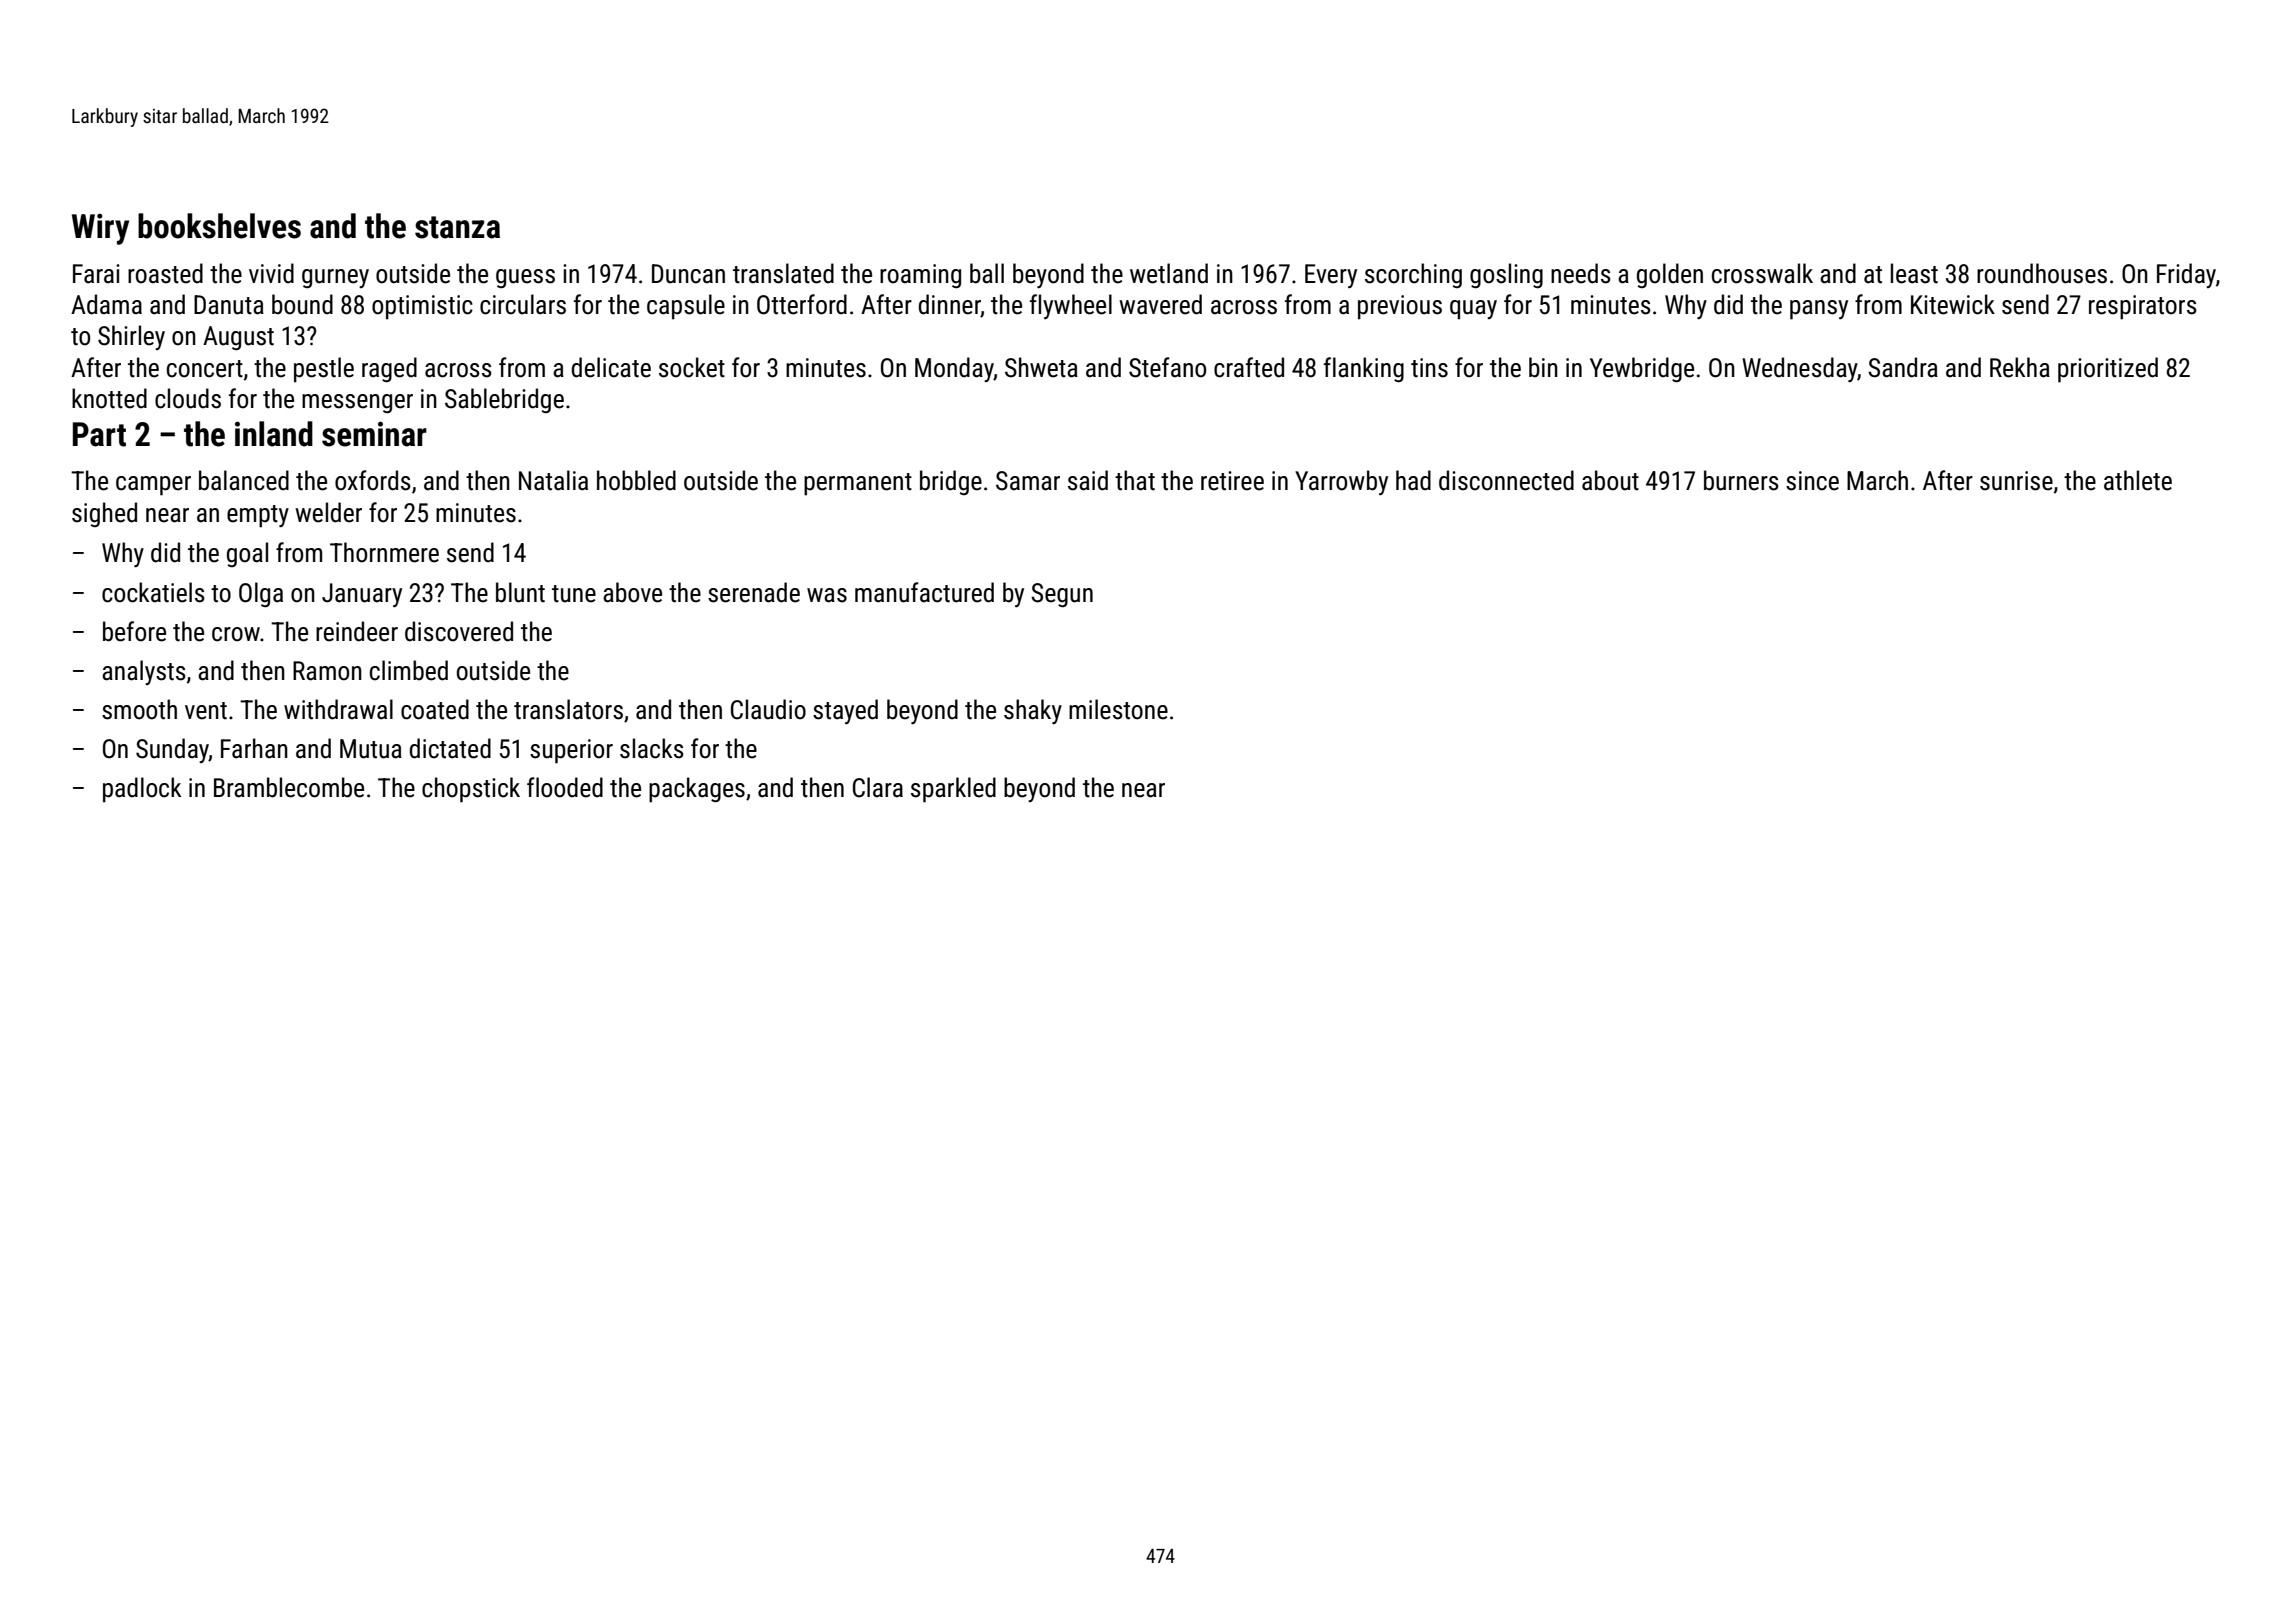 This screenshot has height=1620, width=2292. I want to click on said, so click(1088, 480).
